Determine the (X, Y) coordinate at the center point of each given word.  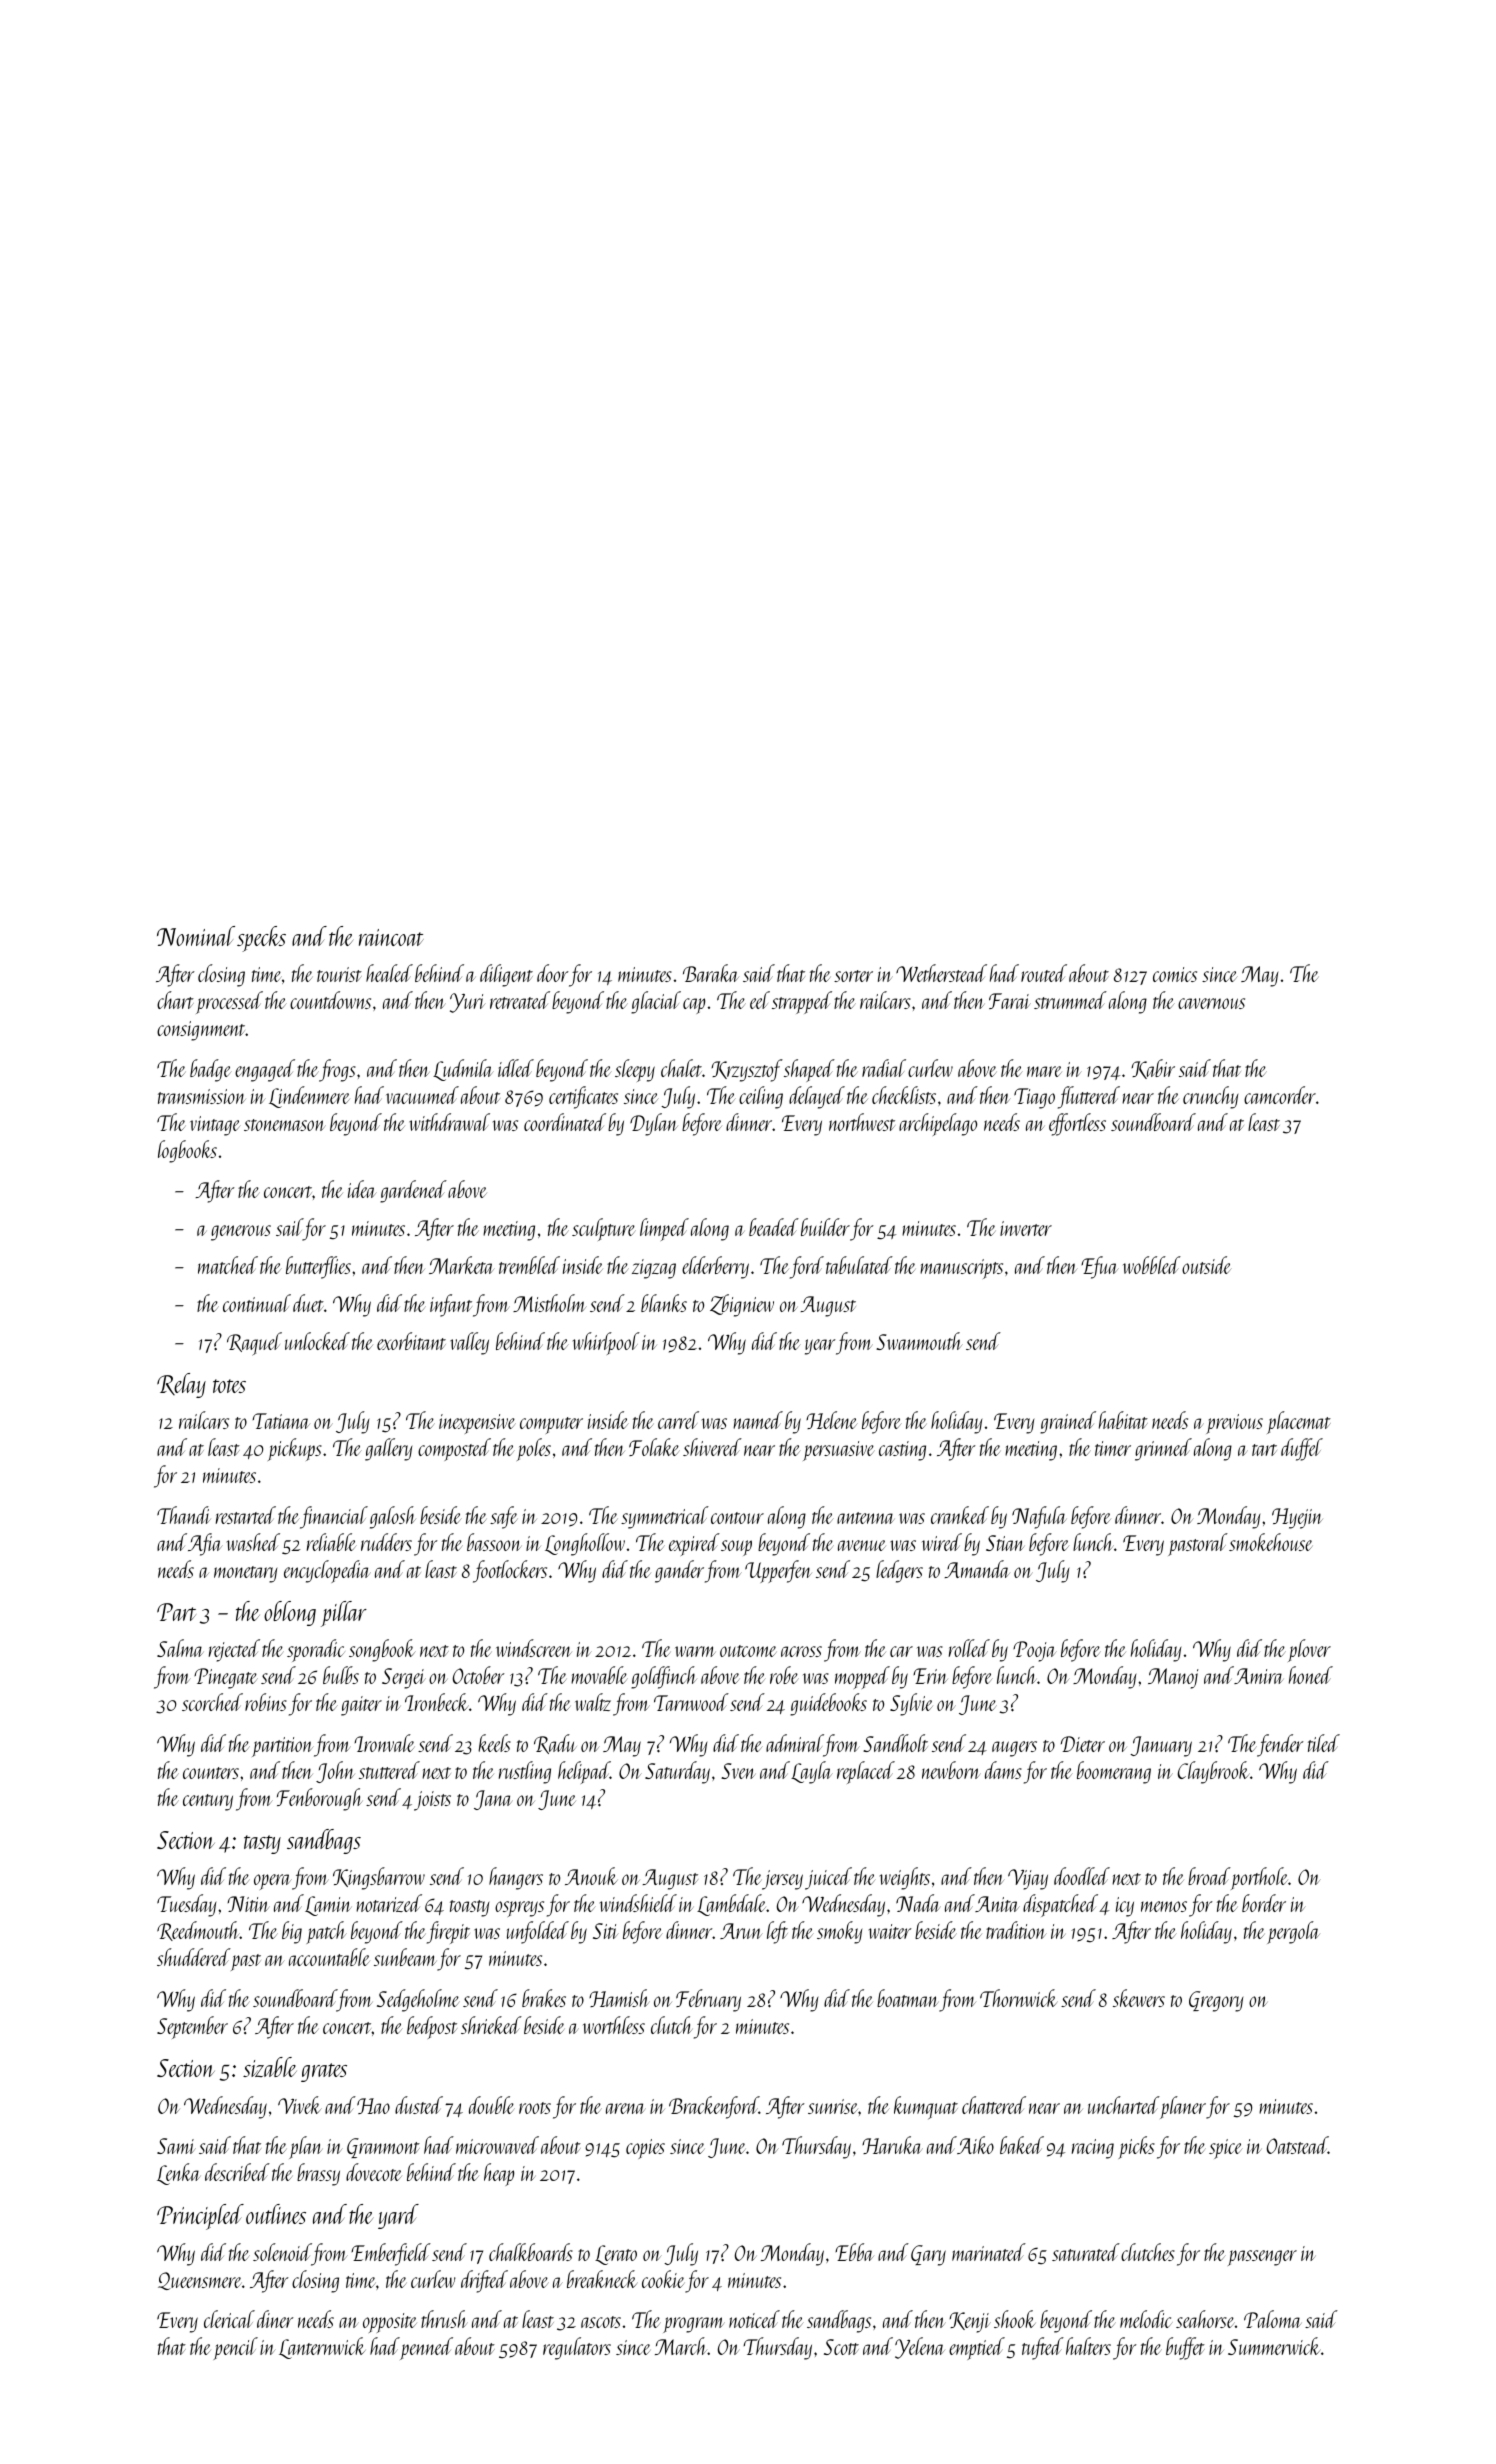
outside (1207, 1265)
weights (905, 1878)
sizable (270, 2067)
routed (1044, 973)
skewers (1139, 1998)
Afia (205, 1544)
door (552, 973)
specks (261, 939)
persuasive (839, 1451)
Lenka (178, 2174)
